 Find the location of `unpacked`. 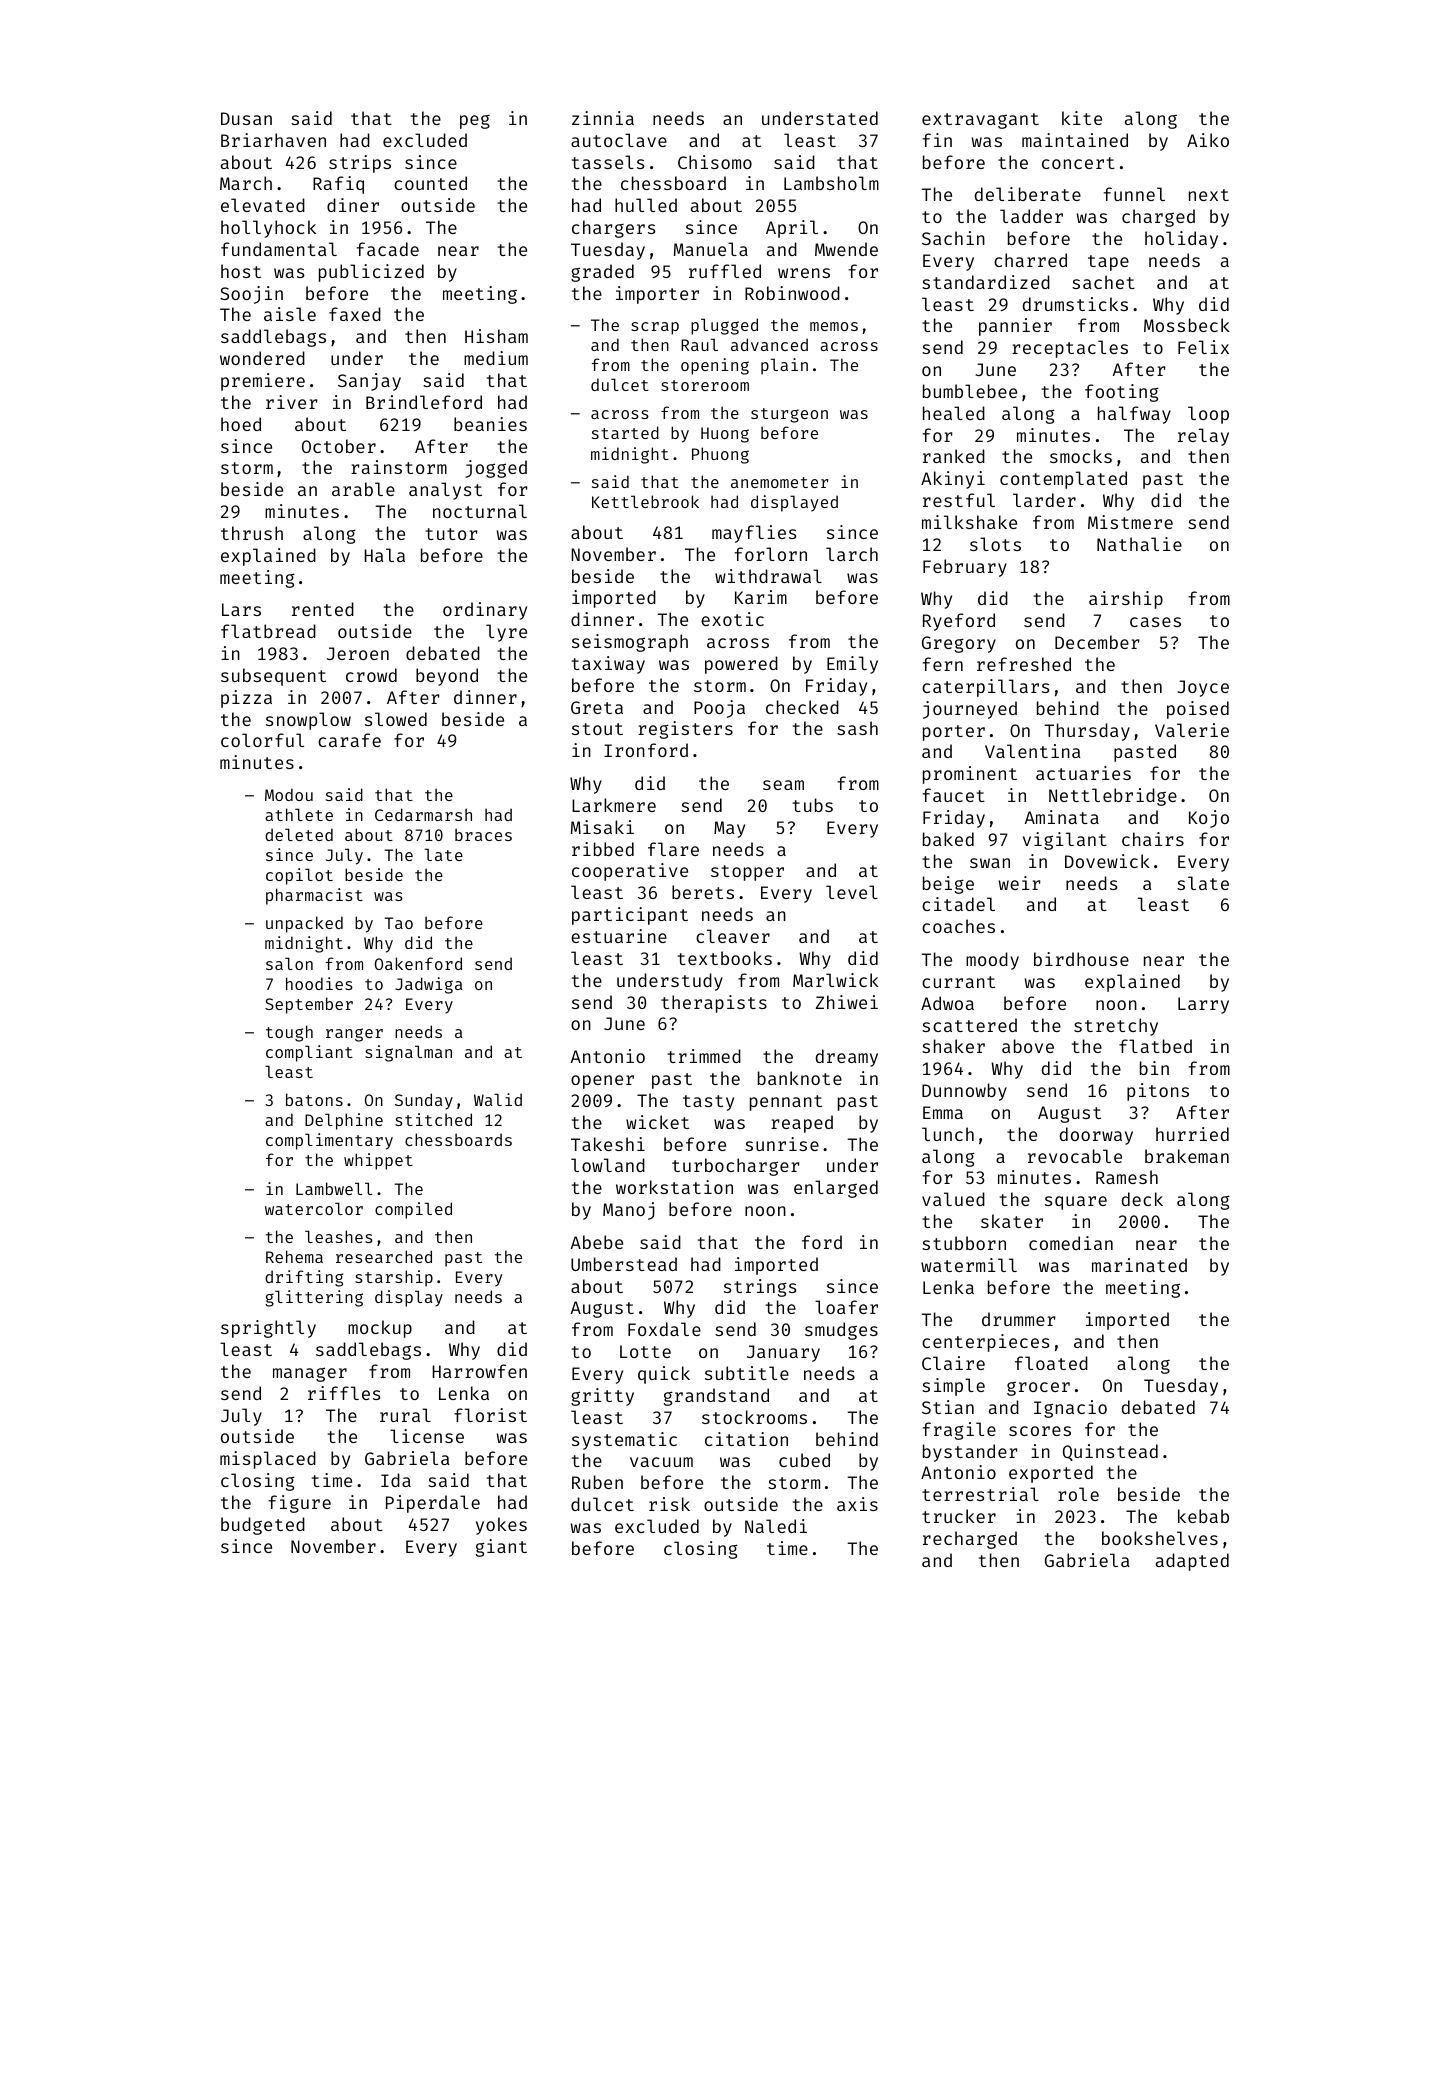

unpacked is located at coordinates (304, 924).
